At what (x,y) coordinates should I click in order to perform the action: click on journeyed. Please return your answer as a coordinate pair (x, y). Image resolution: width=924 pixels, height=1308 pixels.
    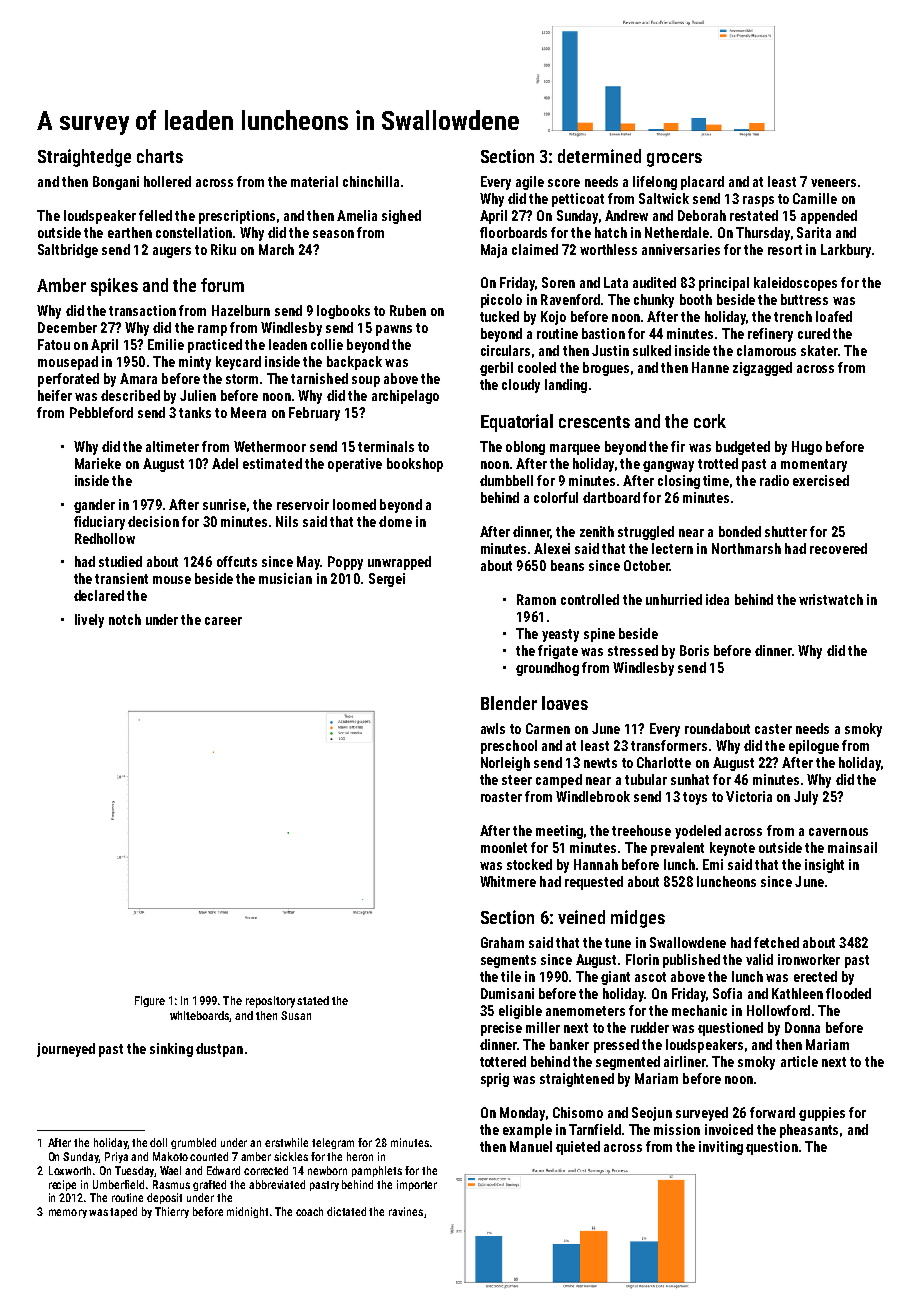
    Looking at the image, I should click on (66, 1050).
